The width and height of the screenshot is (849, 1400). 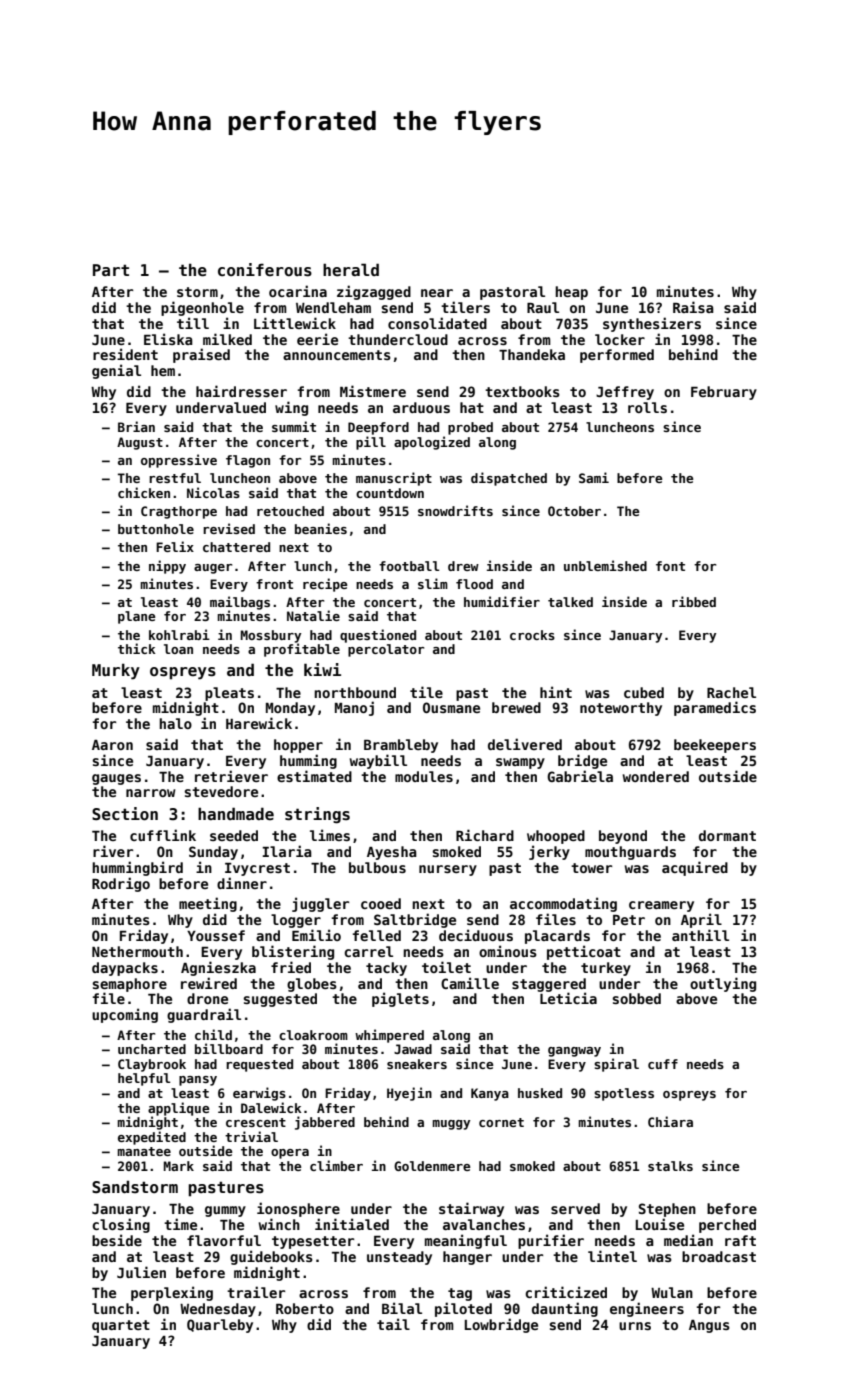 What do you see at coordinates (656, 776) in the screenshot?
I see `wondered` at bounding box center [656, 776].
